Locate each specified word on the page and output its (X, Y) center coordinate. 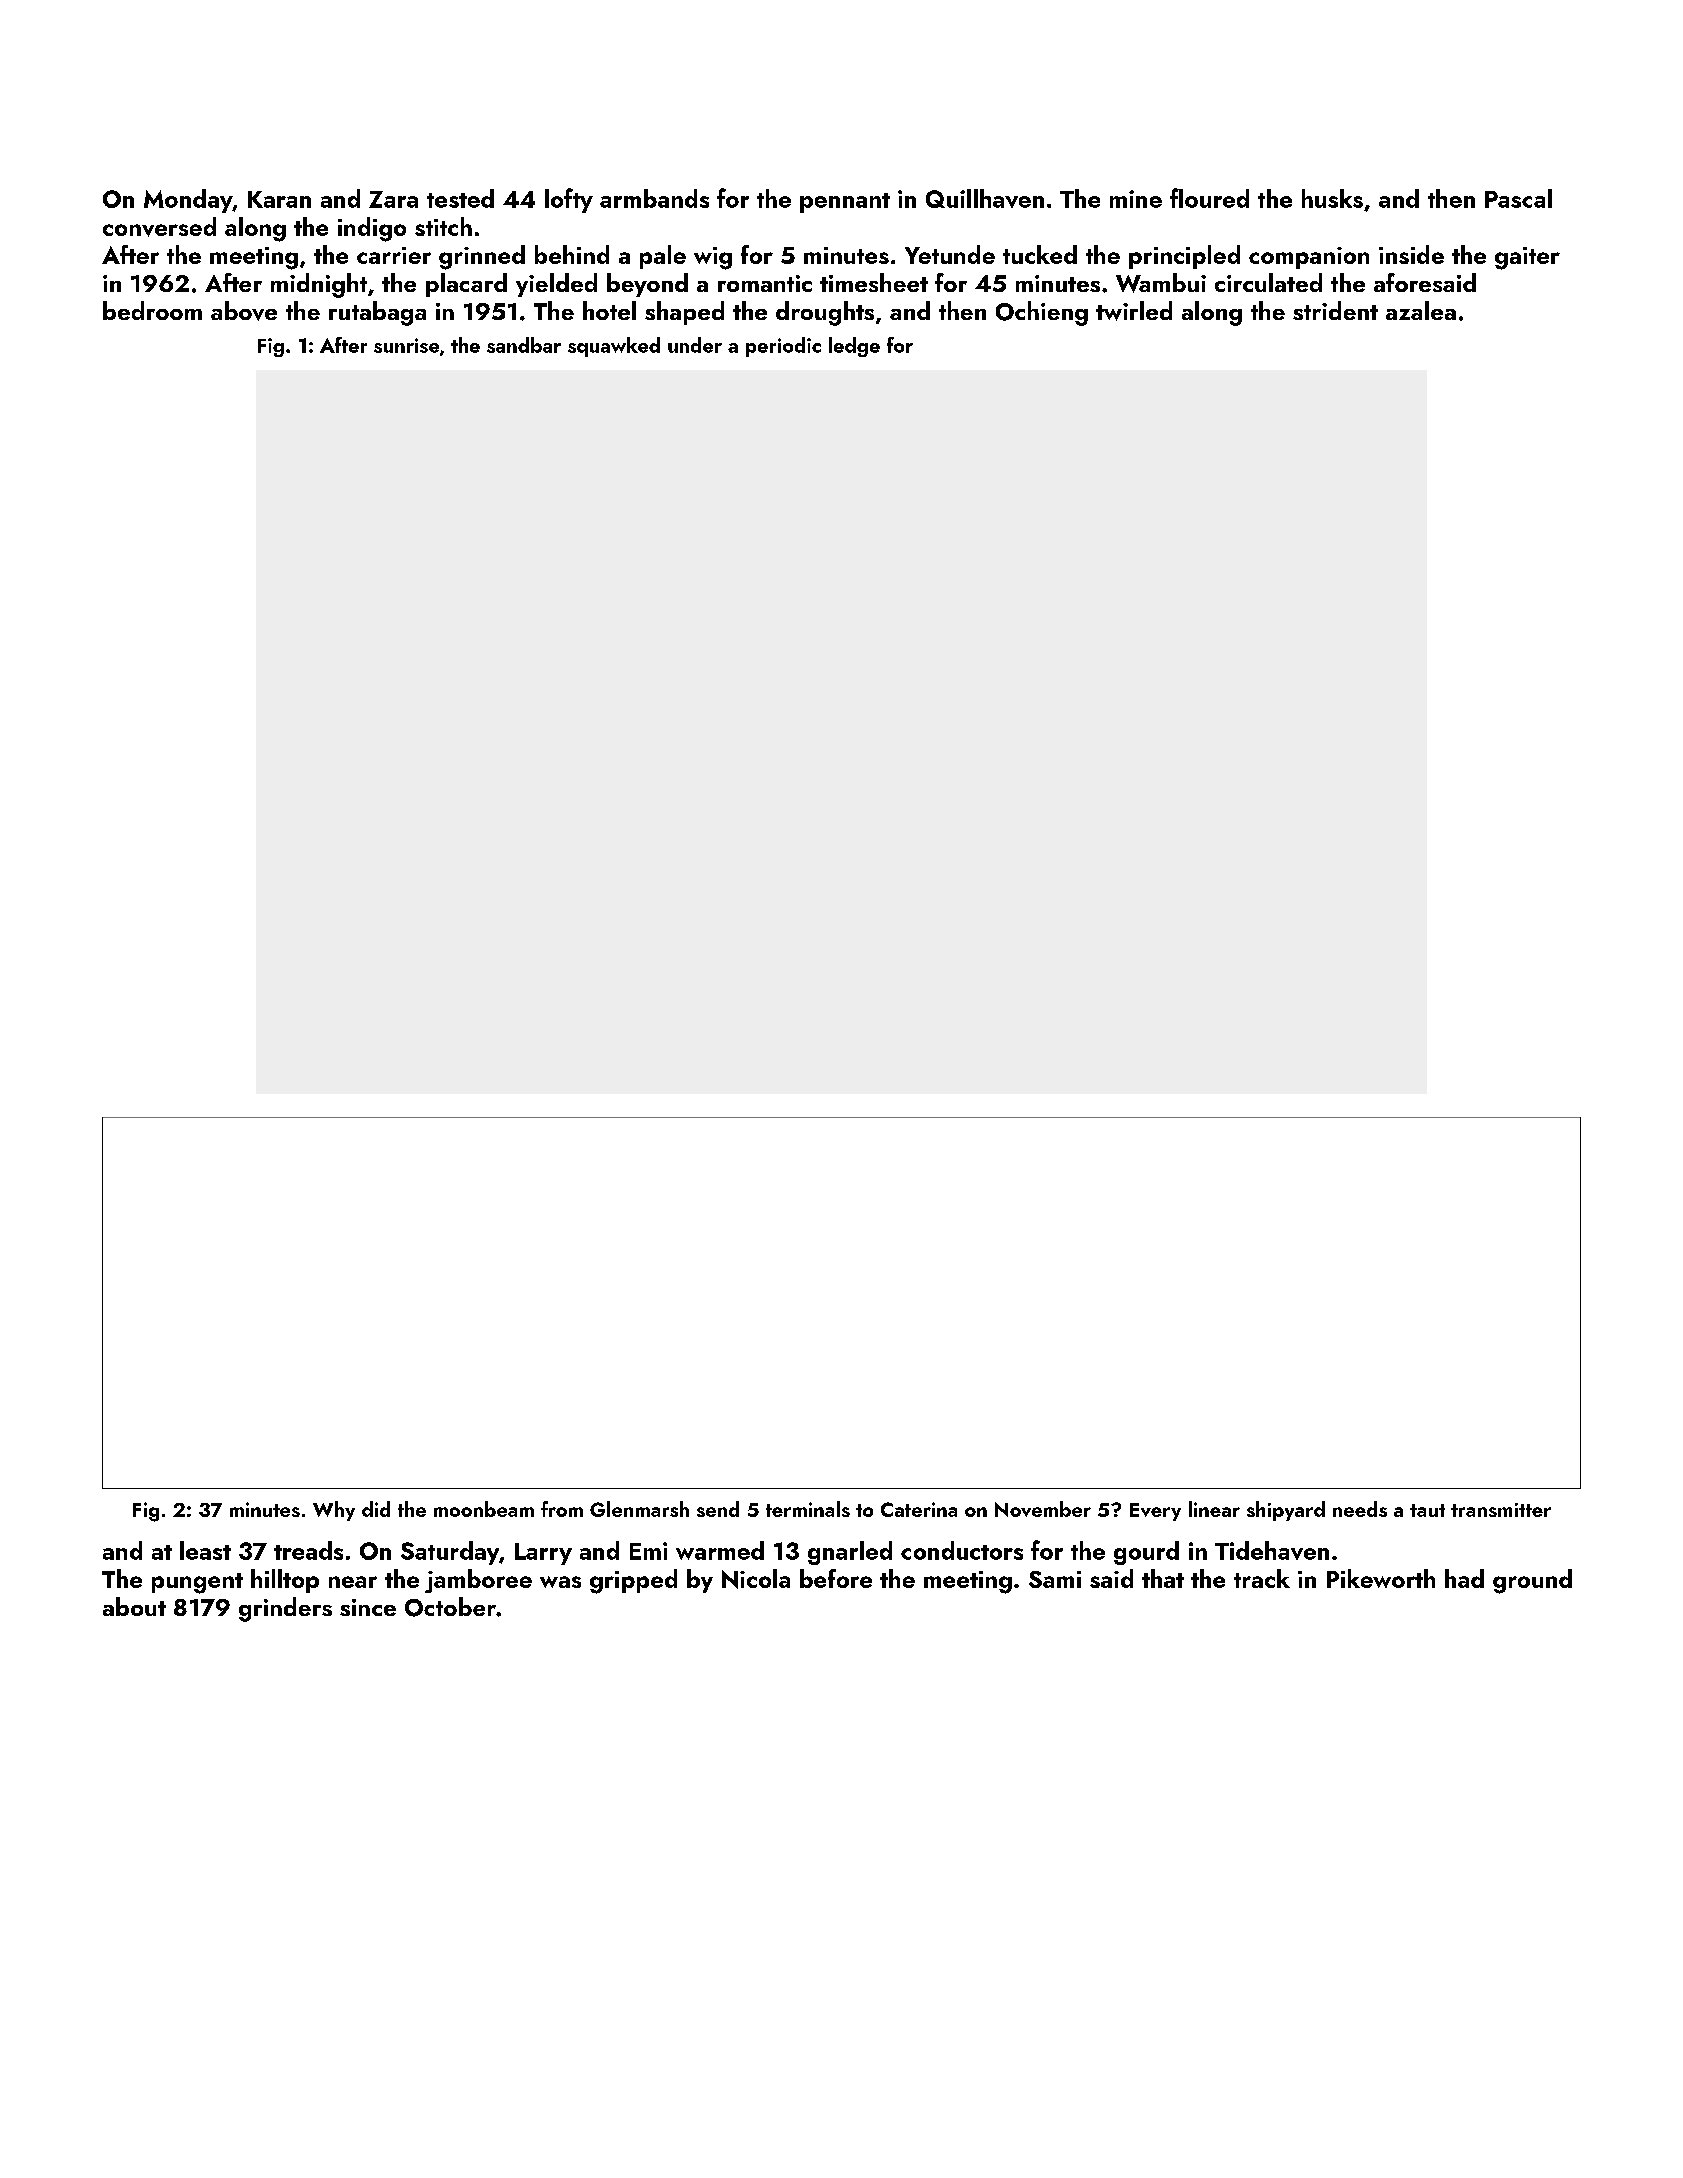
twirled (1134, 311)
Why (334, 1511)
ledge (854, 347)
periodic (783, 347)
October (450, 1607)
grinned (482, 257)
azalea (1421, 310)
